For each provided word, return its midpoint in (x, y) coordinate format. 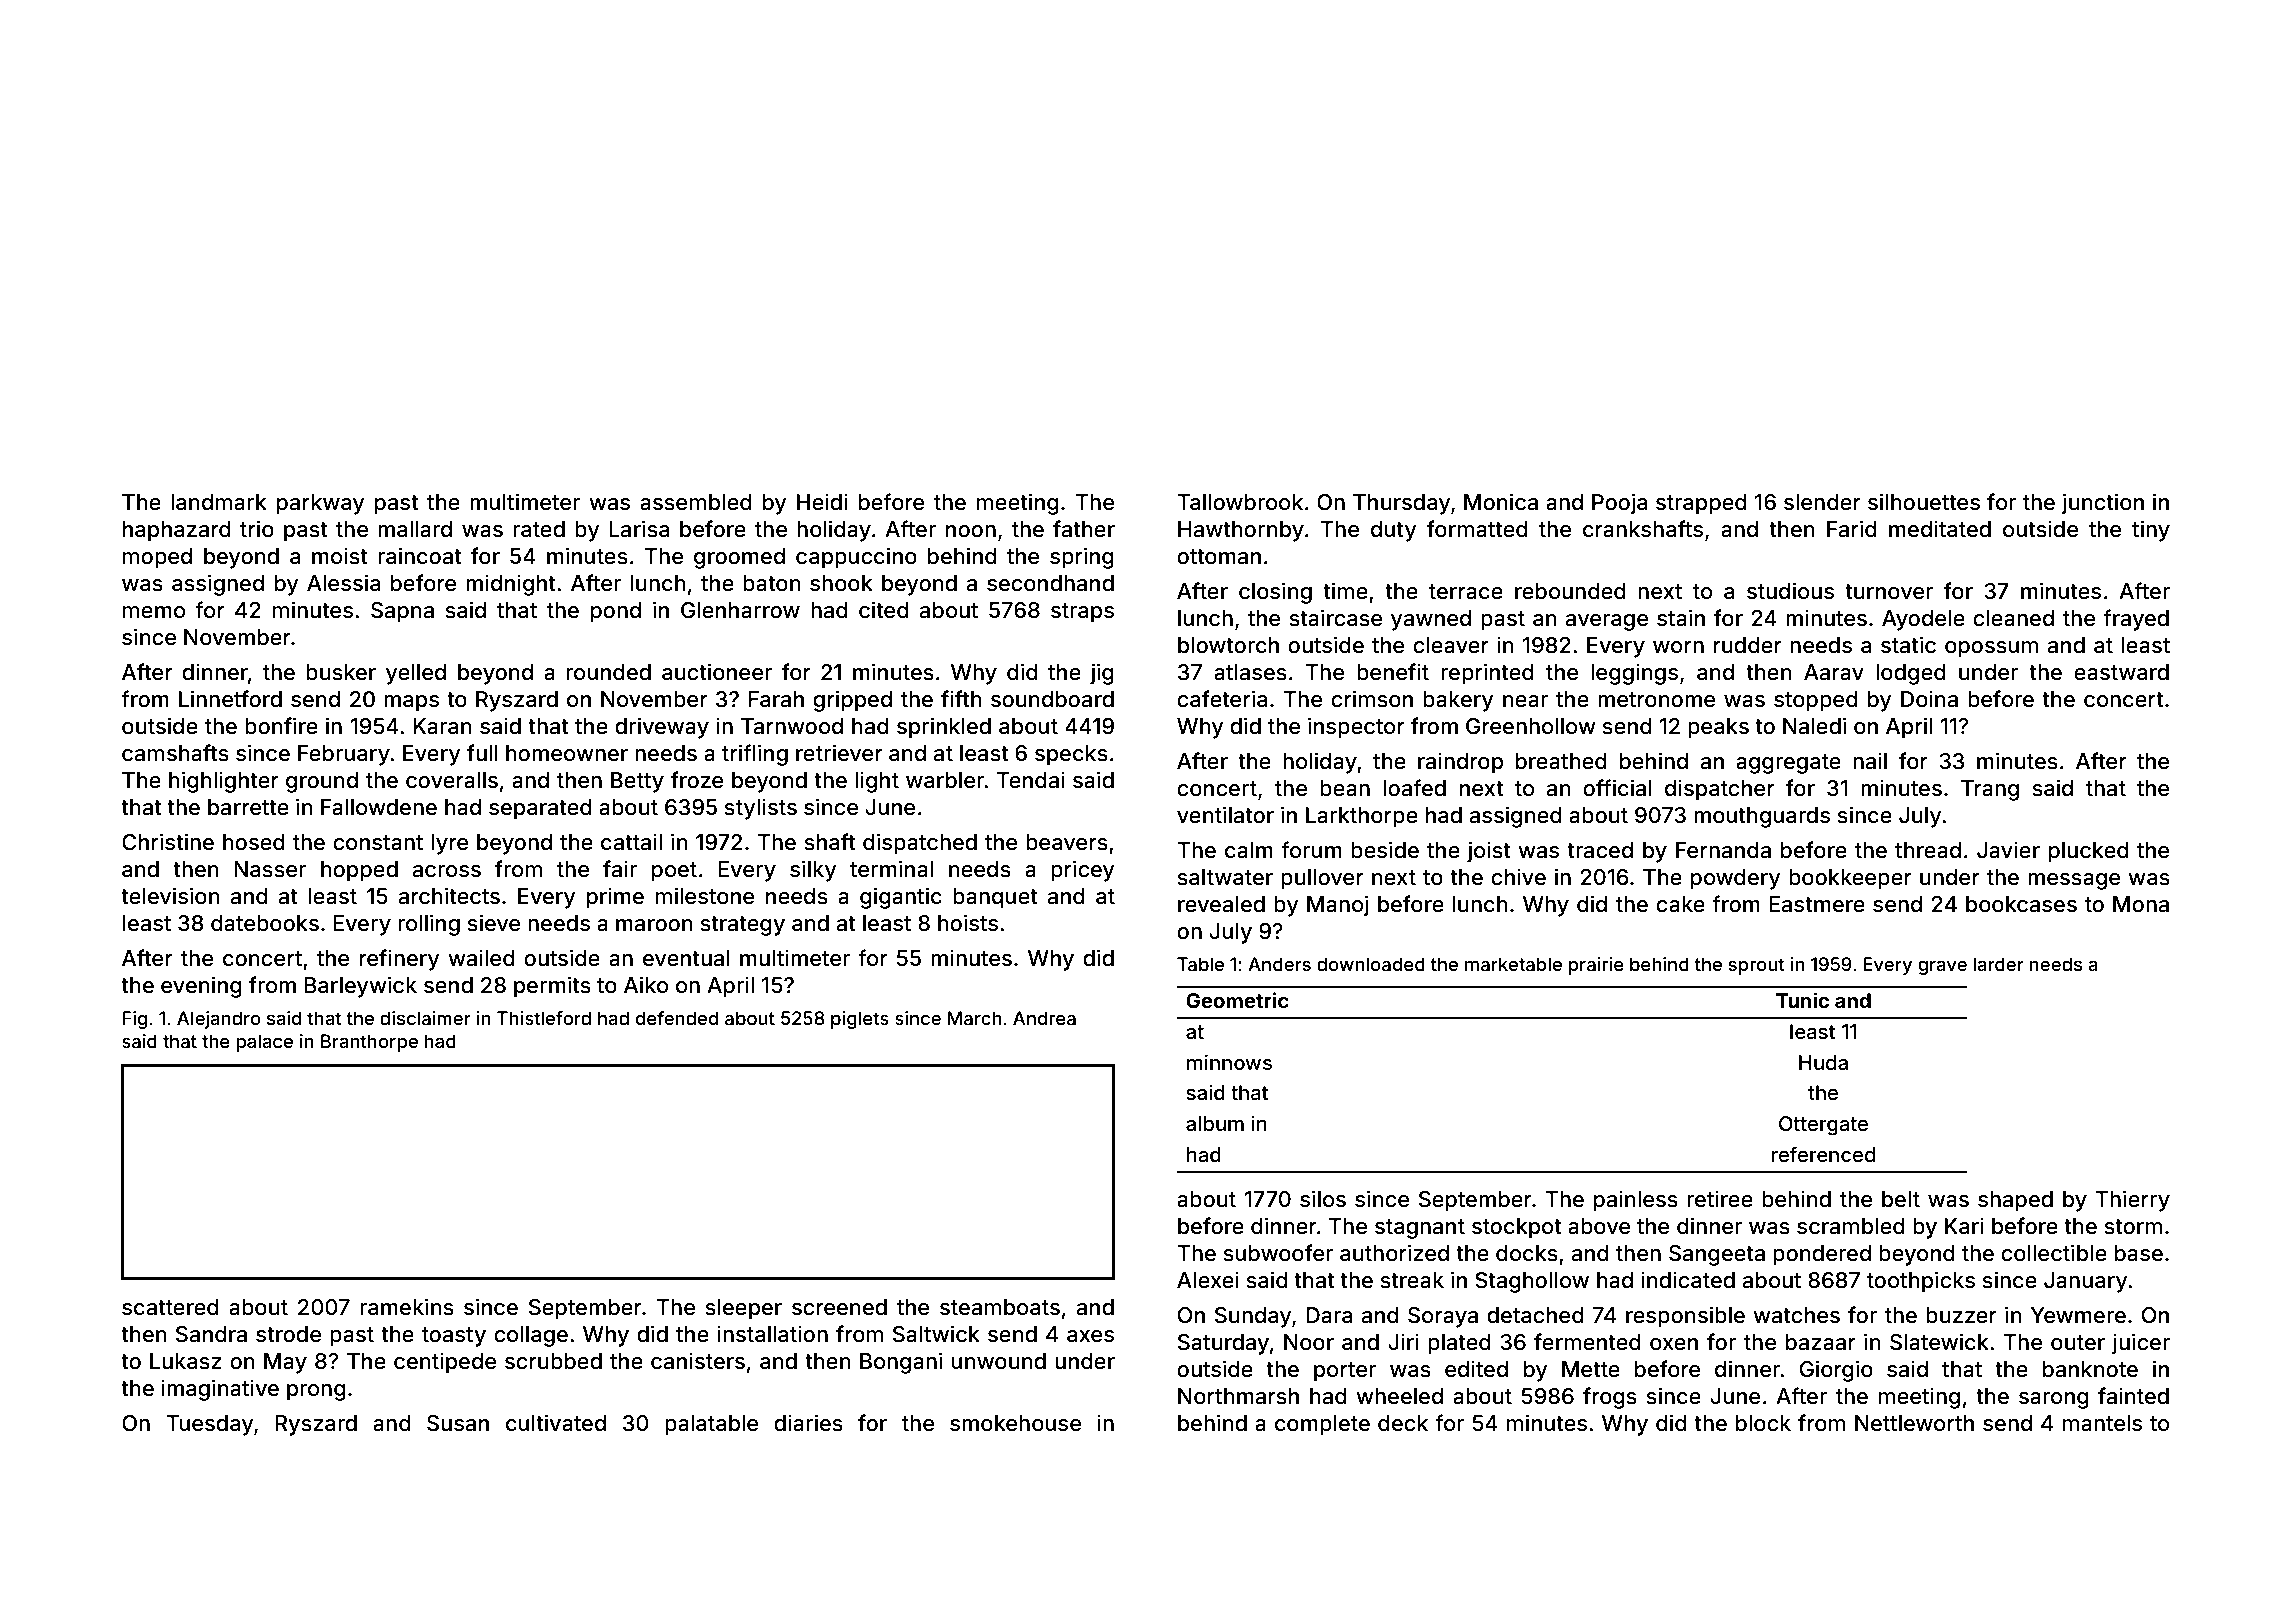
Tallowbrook (1240, 502)
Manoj (1337, 906)
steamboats (1000, 1307)
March (974, 1018)
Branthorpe (369, 1043)
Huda (1823, 1062)
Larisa (639, 529)
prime (615, 898)
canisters (698, 1361)
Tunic (1802, 1000)
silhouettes (1924, 502)
